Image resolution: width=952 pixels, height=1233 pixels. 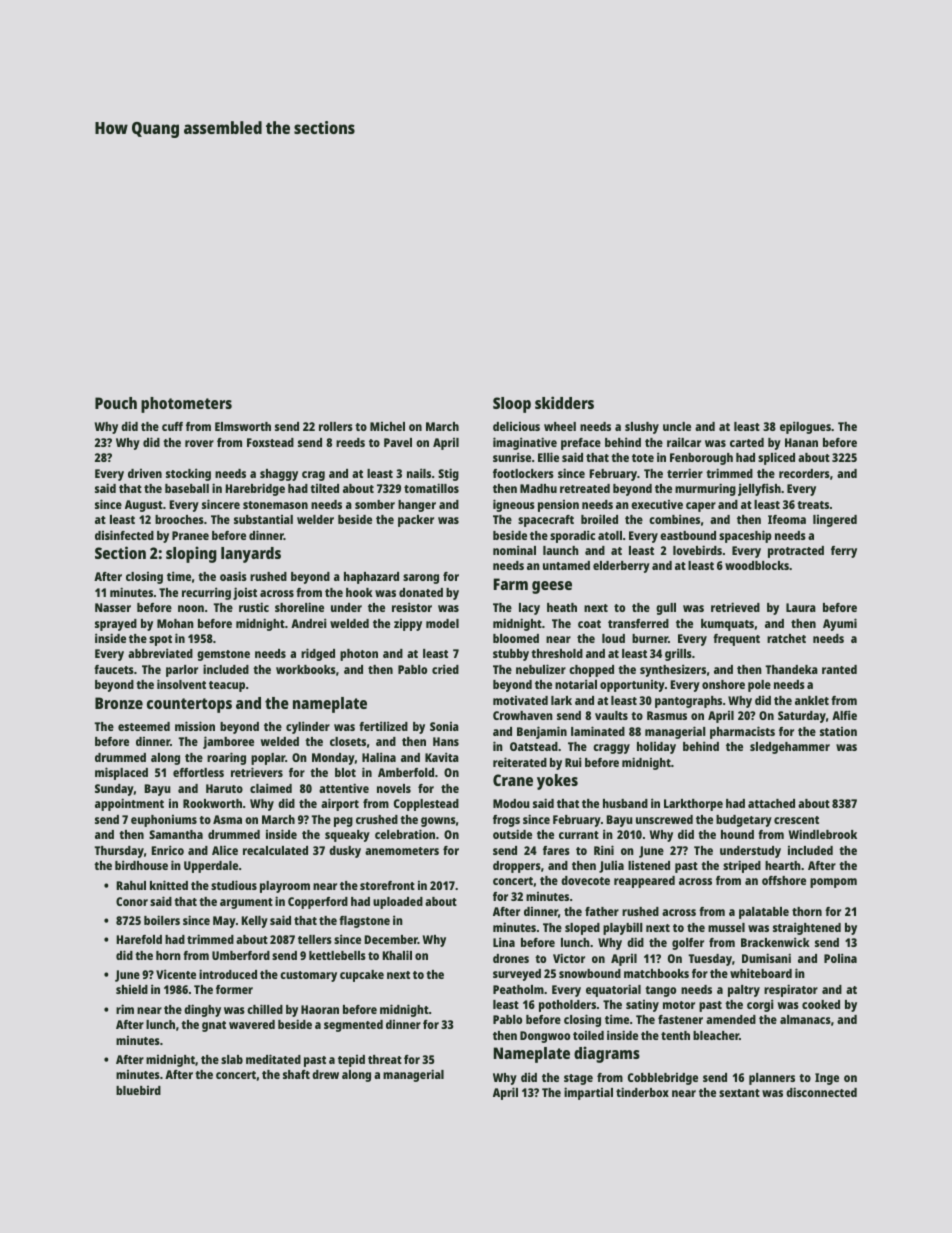 What do you see at coordinates (564, 402) in the image?
I see `skidders` at bounding box center [564, 402].
